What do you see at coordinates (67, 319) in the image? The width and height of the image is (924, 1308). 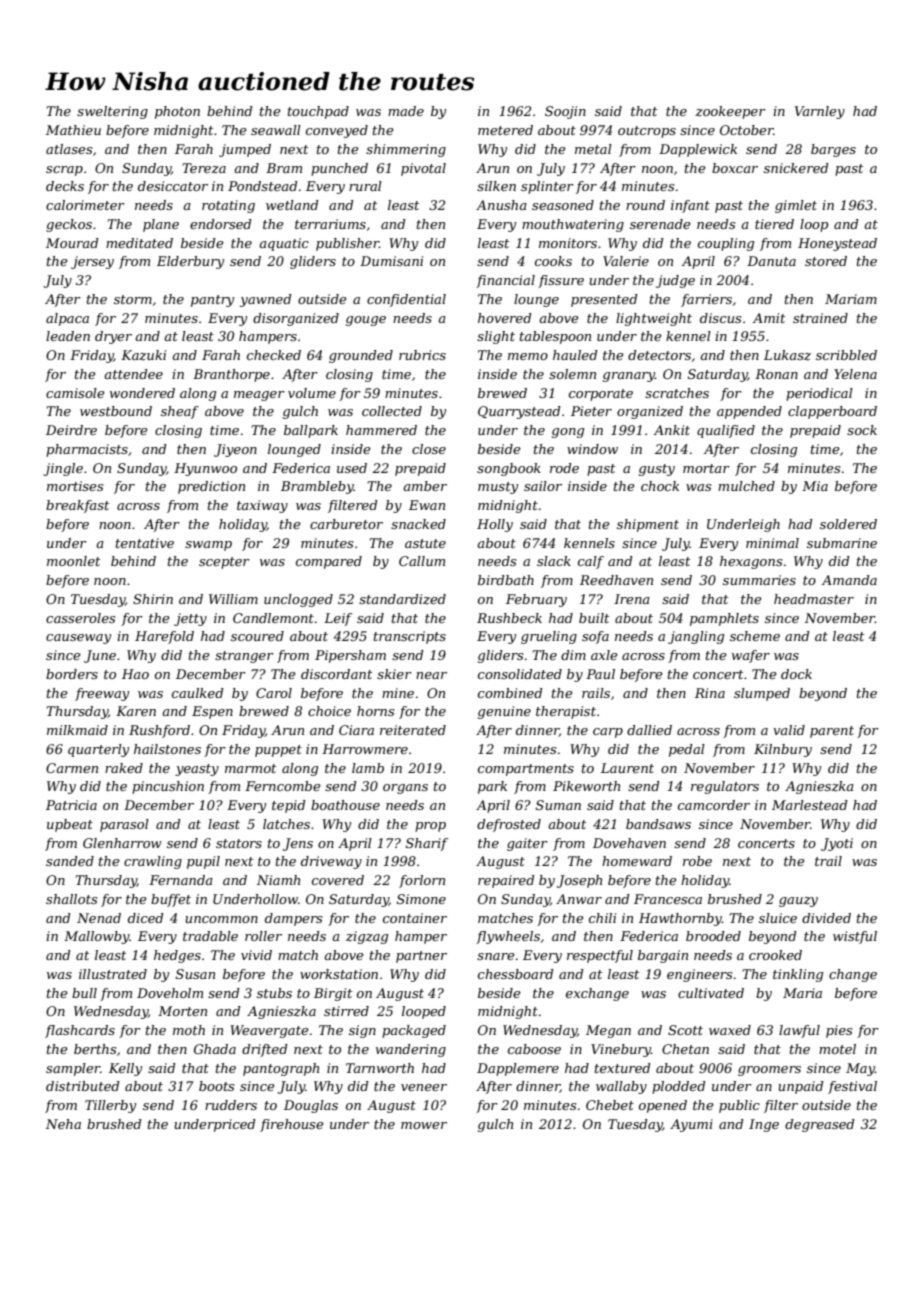 I see `alpaca` at bounding box center [67, 319].
